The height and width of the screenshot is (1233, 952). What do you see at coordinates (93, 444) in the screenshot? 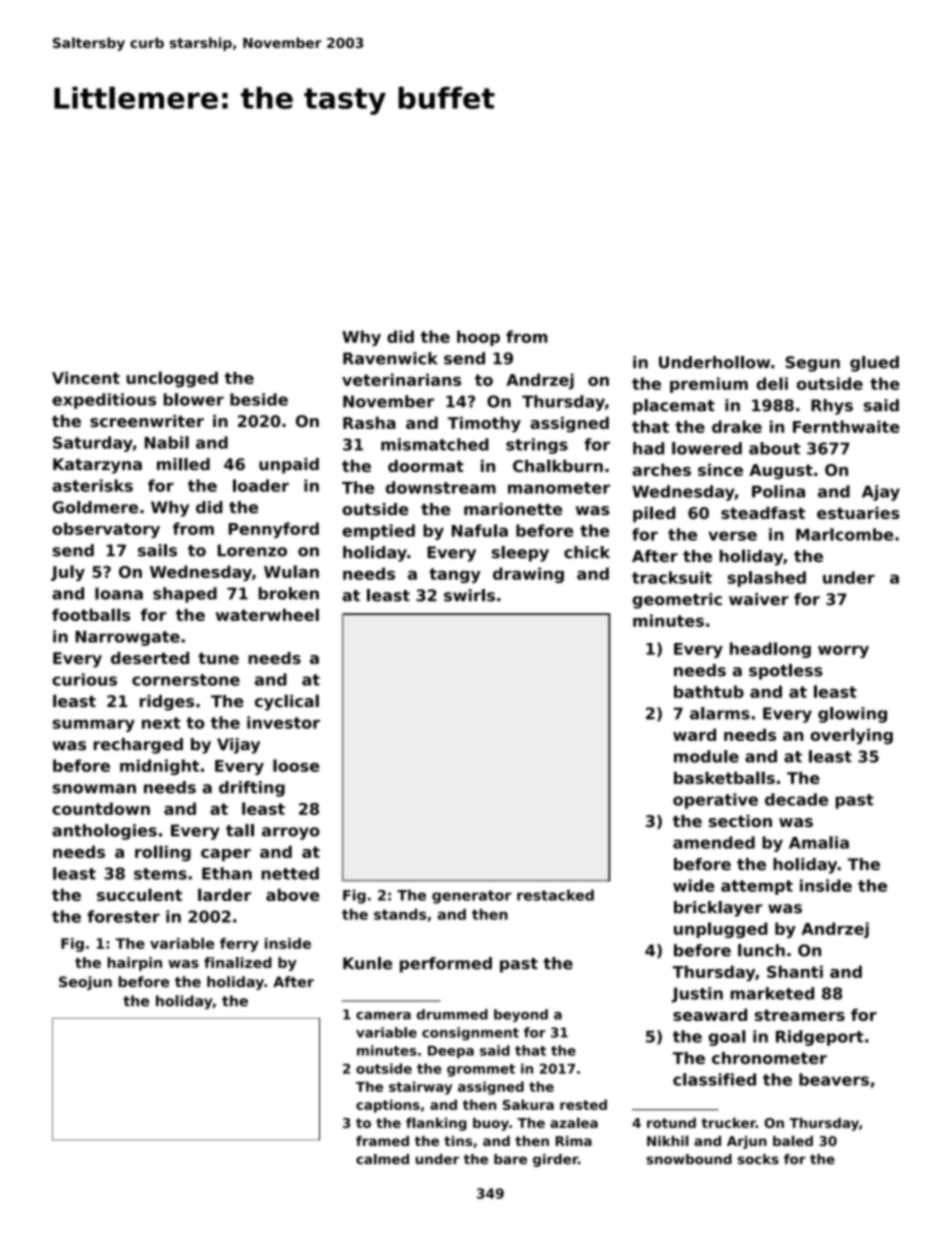
I see `Saturday` at bounding box center [93, 444].
